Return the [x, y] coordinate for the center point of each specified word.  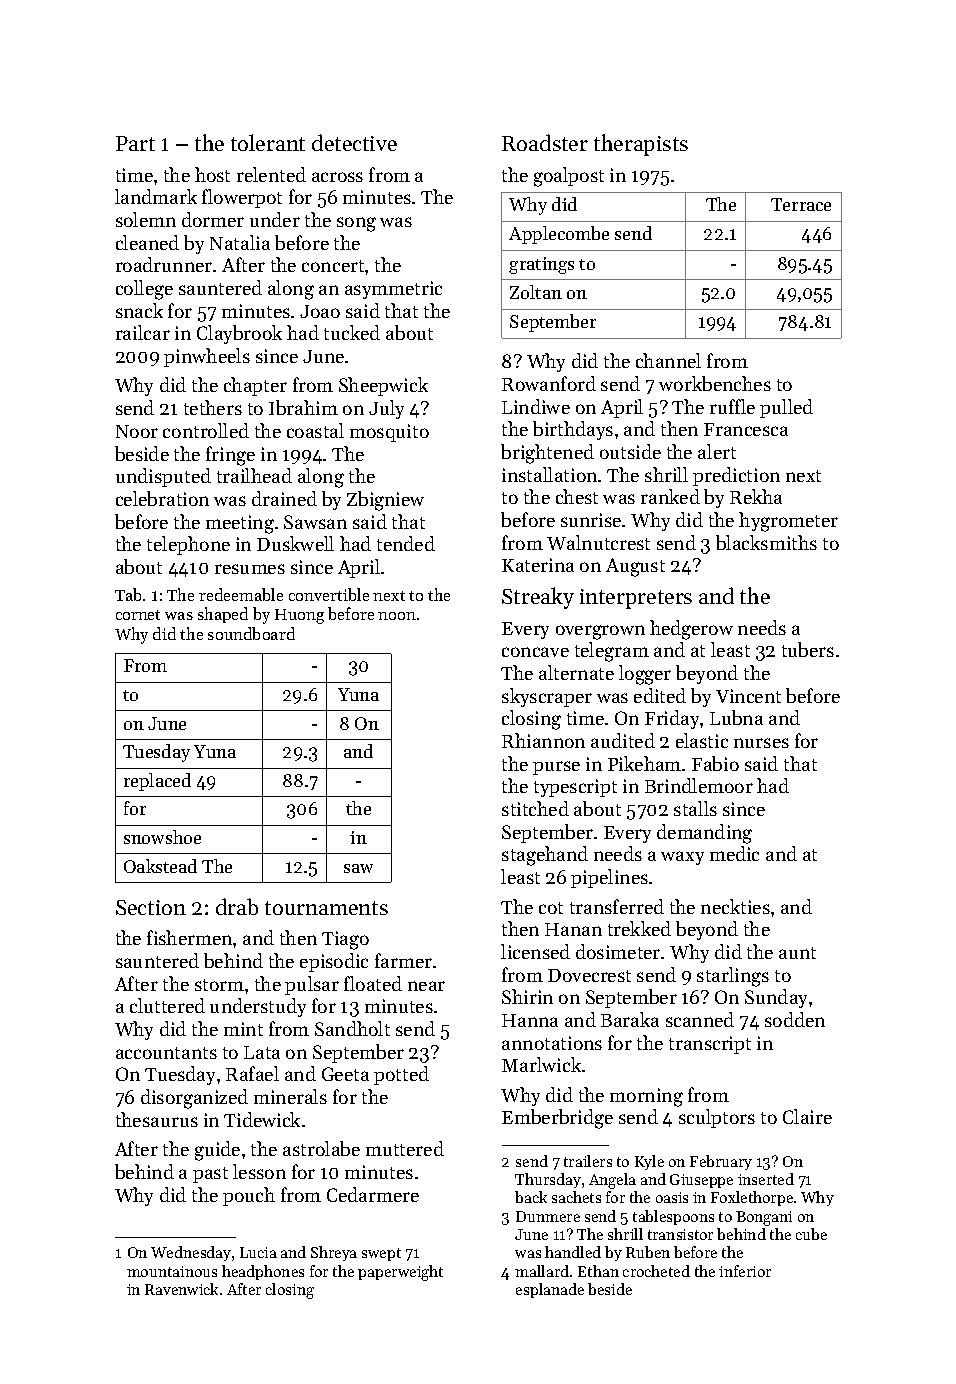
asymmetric [393, 290]
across [337, 177]
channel [668, 360]
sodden [795, 1019]
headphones [263, 1272]
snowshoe [162, 837]
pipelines [609, 878]
